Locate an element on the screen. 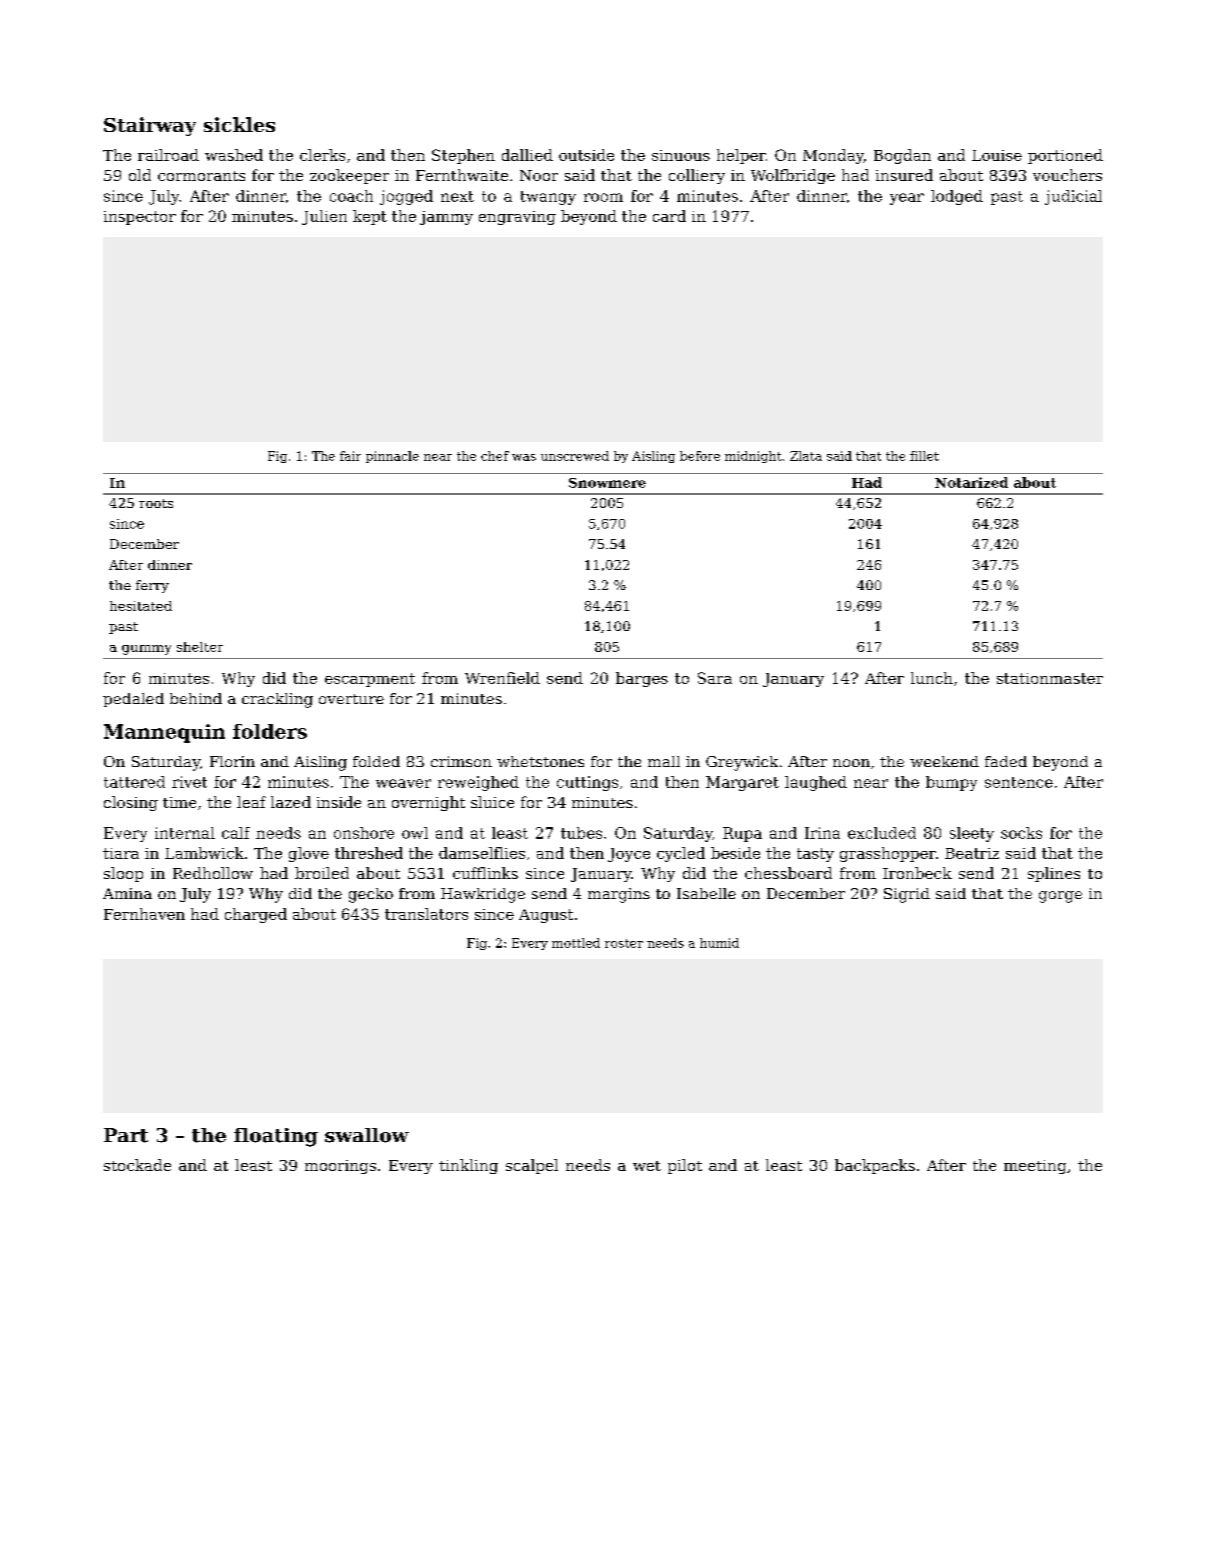  roots is located at coordinates (156, 503).
